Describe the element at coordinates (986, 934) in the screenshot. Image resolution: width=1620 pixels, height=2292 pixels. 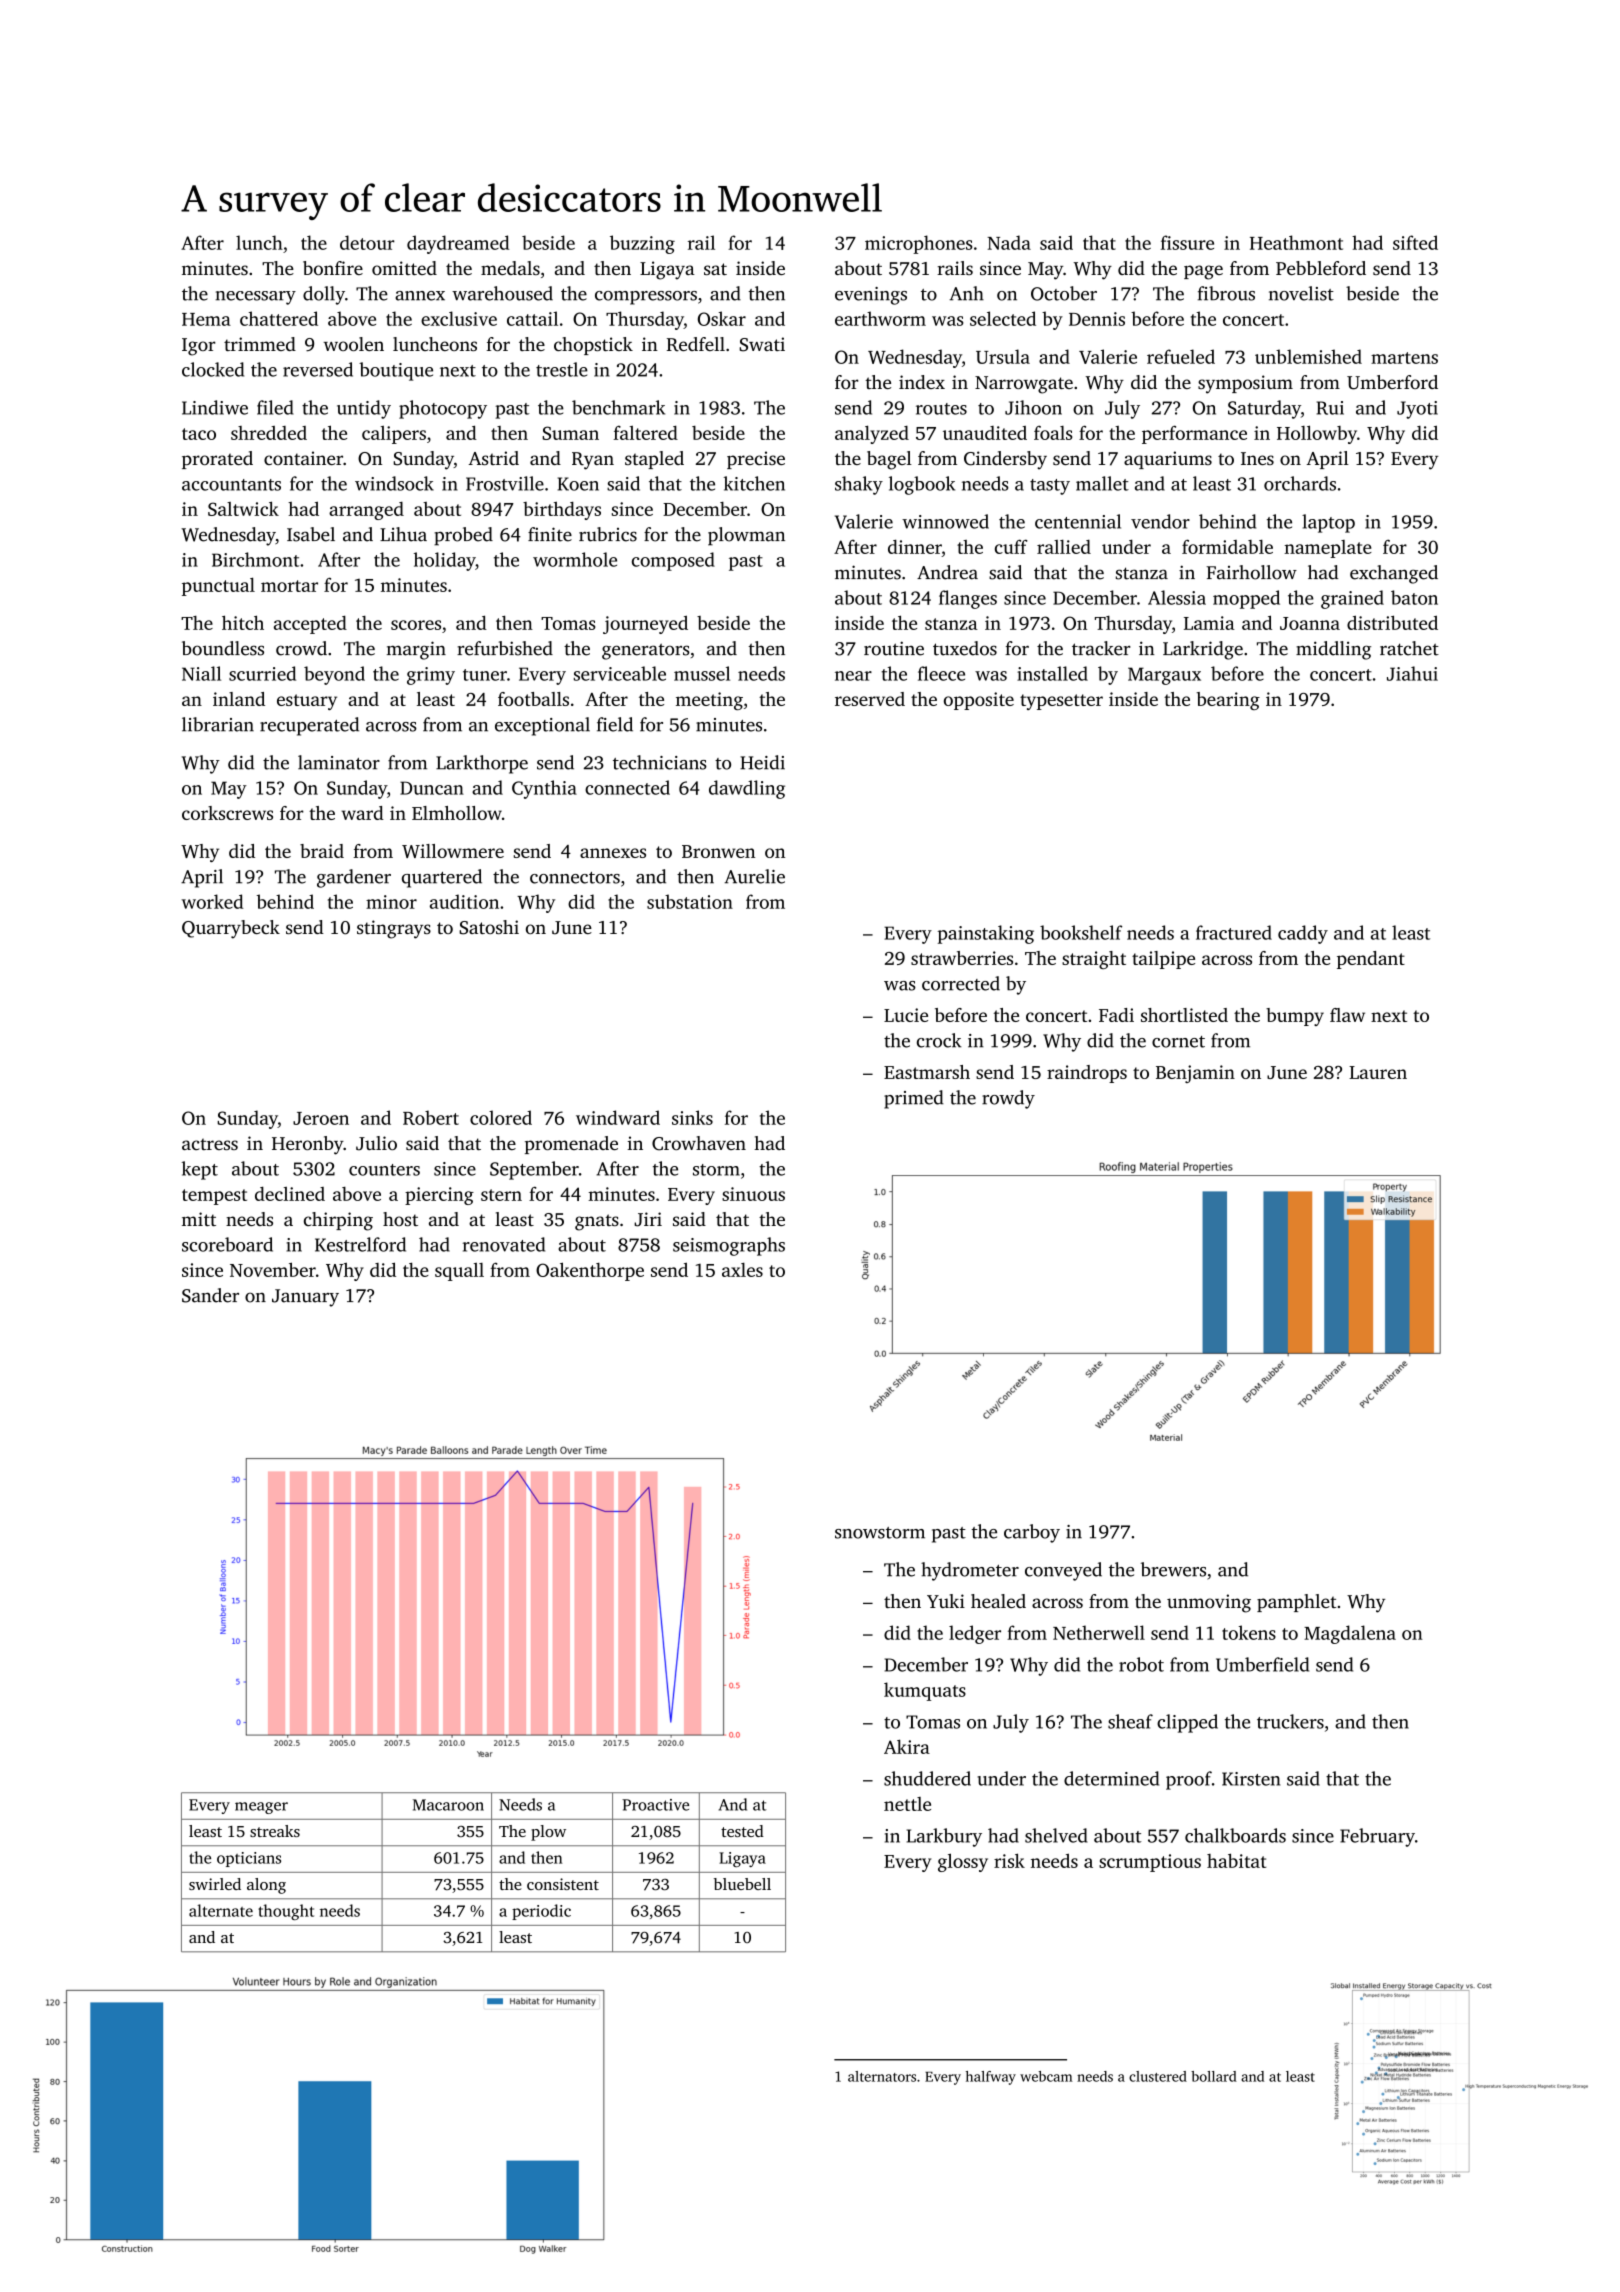
I see `painstaking` at that location.
